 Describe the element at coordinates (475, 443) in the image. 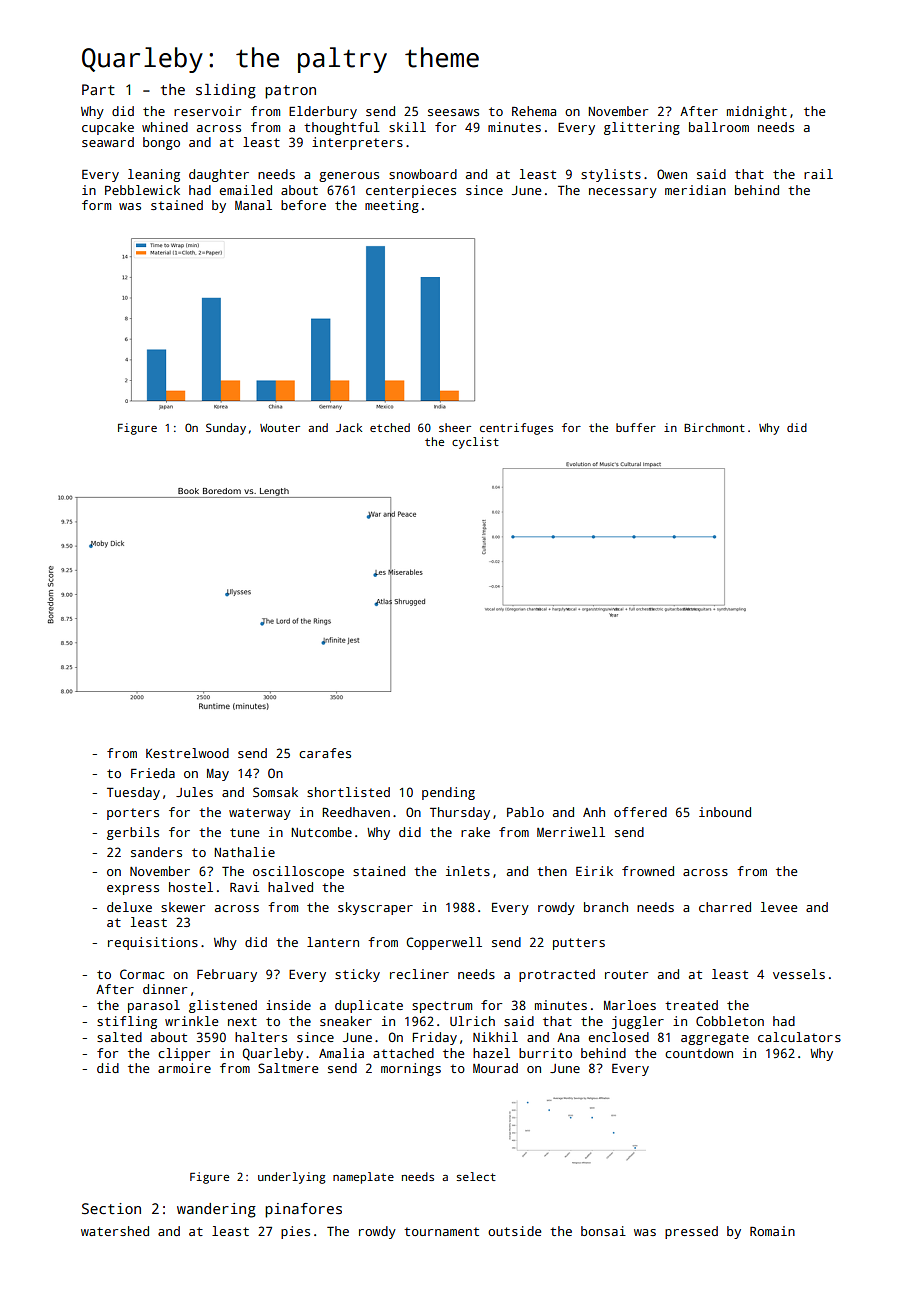

I see `cyclist` at that location.
